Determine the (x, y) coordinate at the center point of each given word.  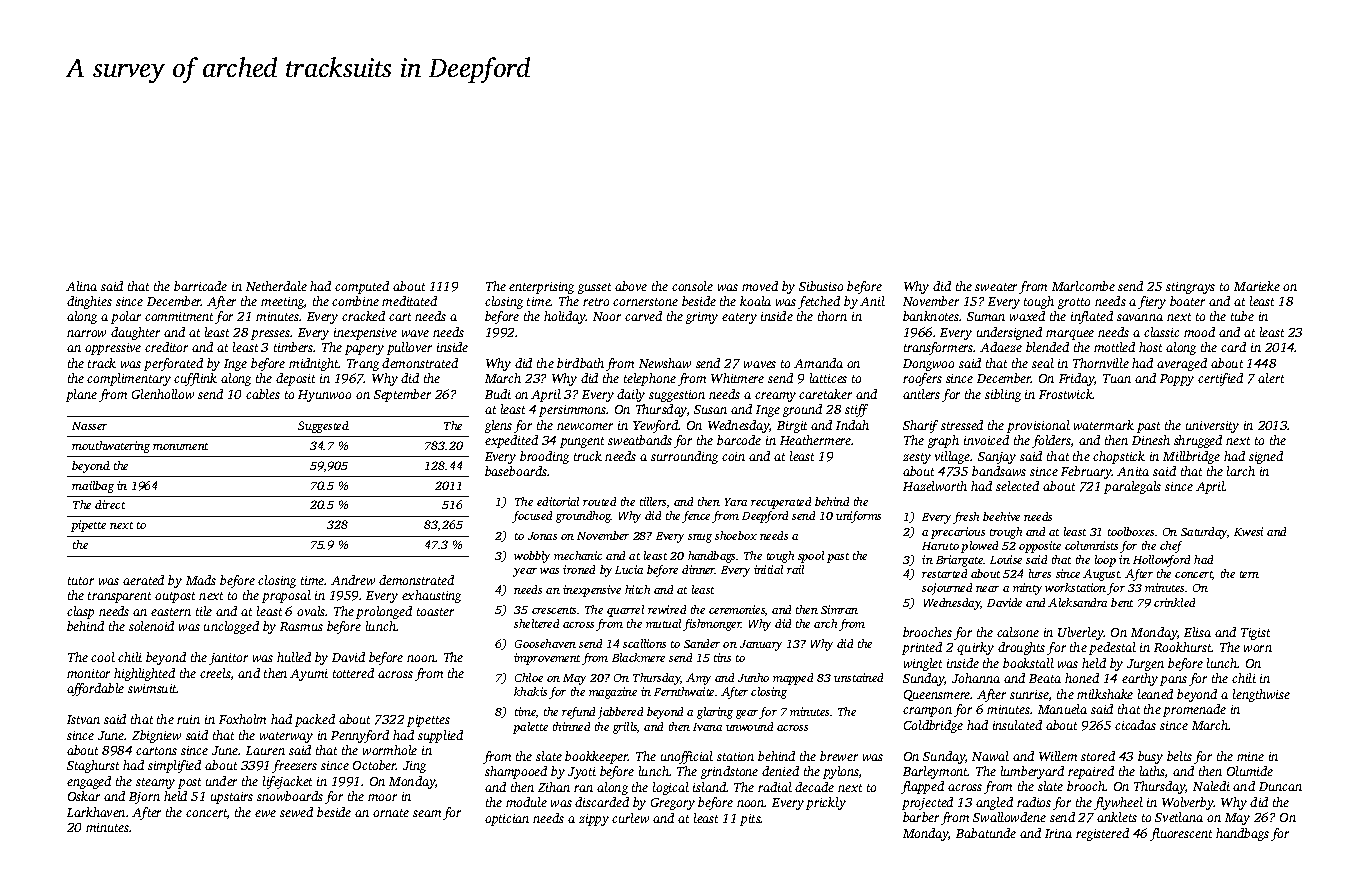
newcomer (585, 426)
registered (1102, 834)
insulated (1017, 725)
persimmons (573, 411)
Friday (1077, 379)
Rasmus (301, 626)
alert (1271, 378)
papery (364, 350)
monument (180, 446)
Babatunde (986, 833)
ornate (391, 813)
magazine (613, 693)
